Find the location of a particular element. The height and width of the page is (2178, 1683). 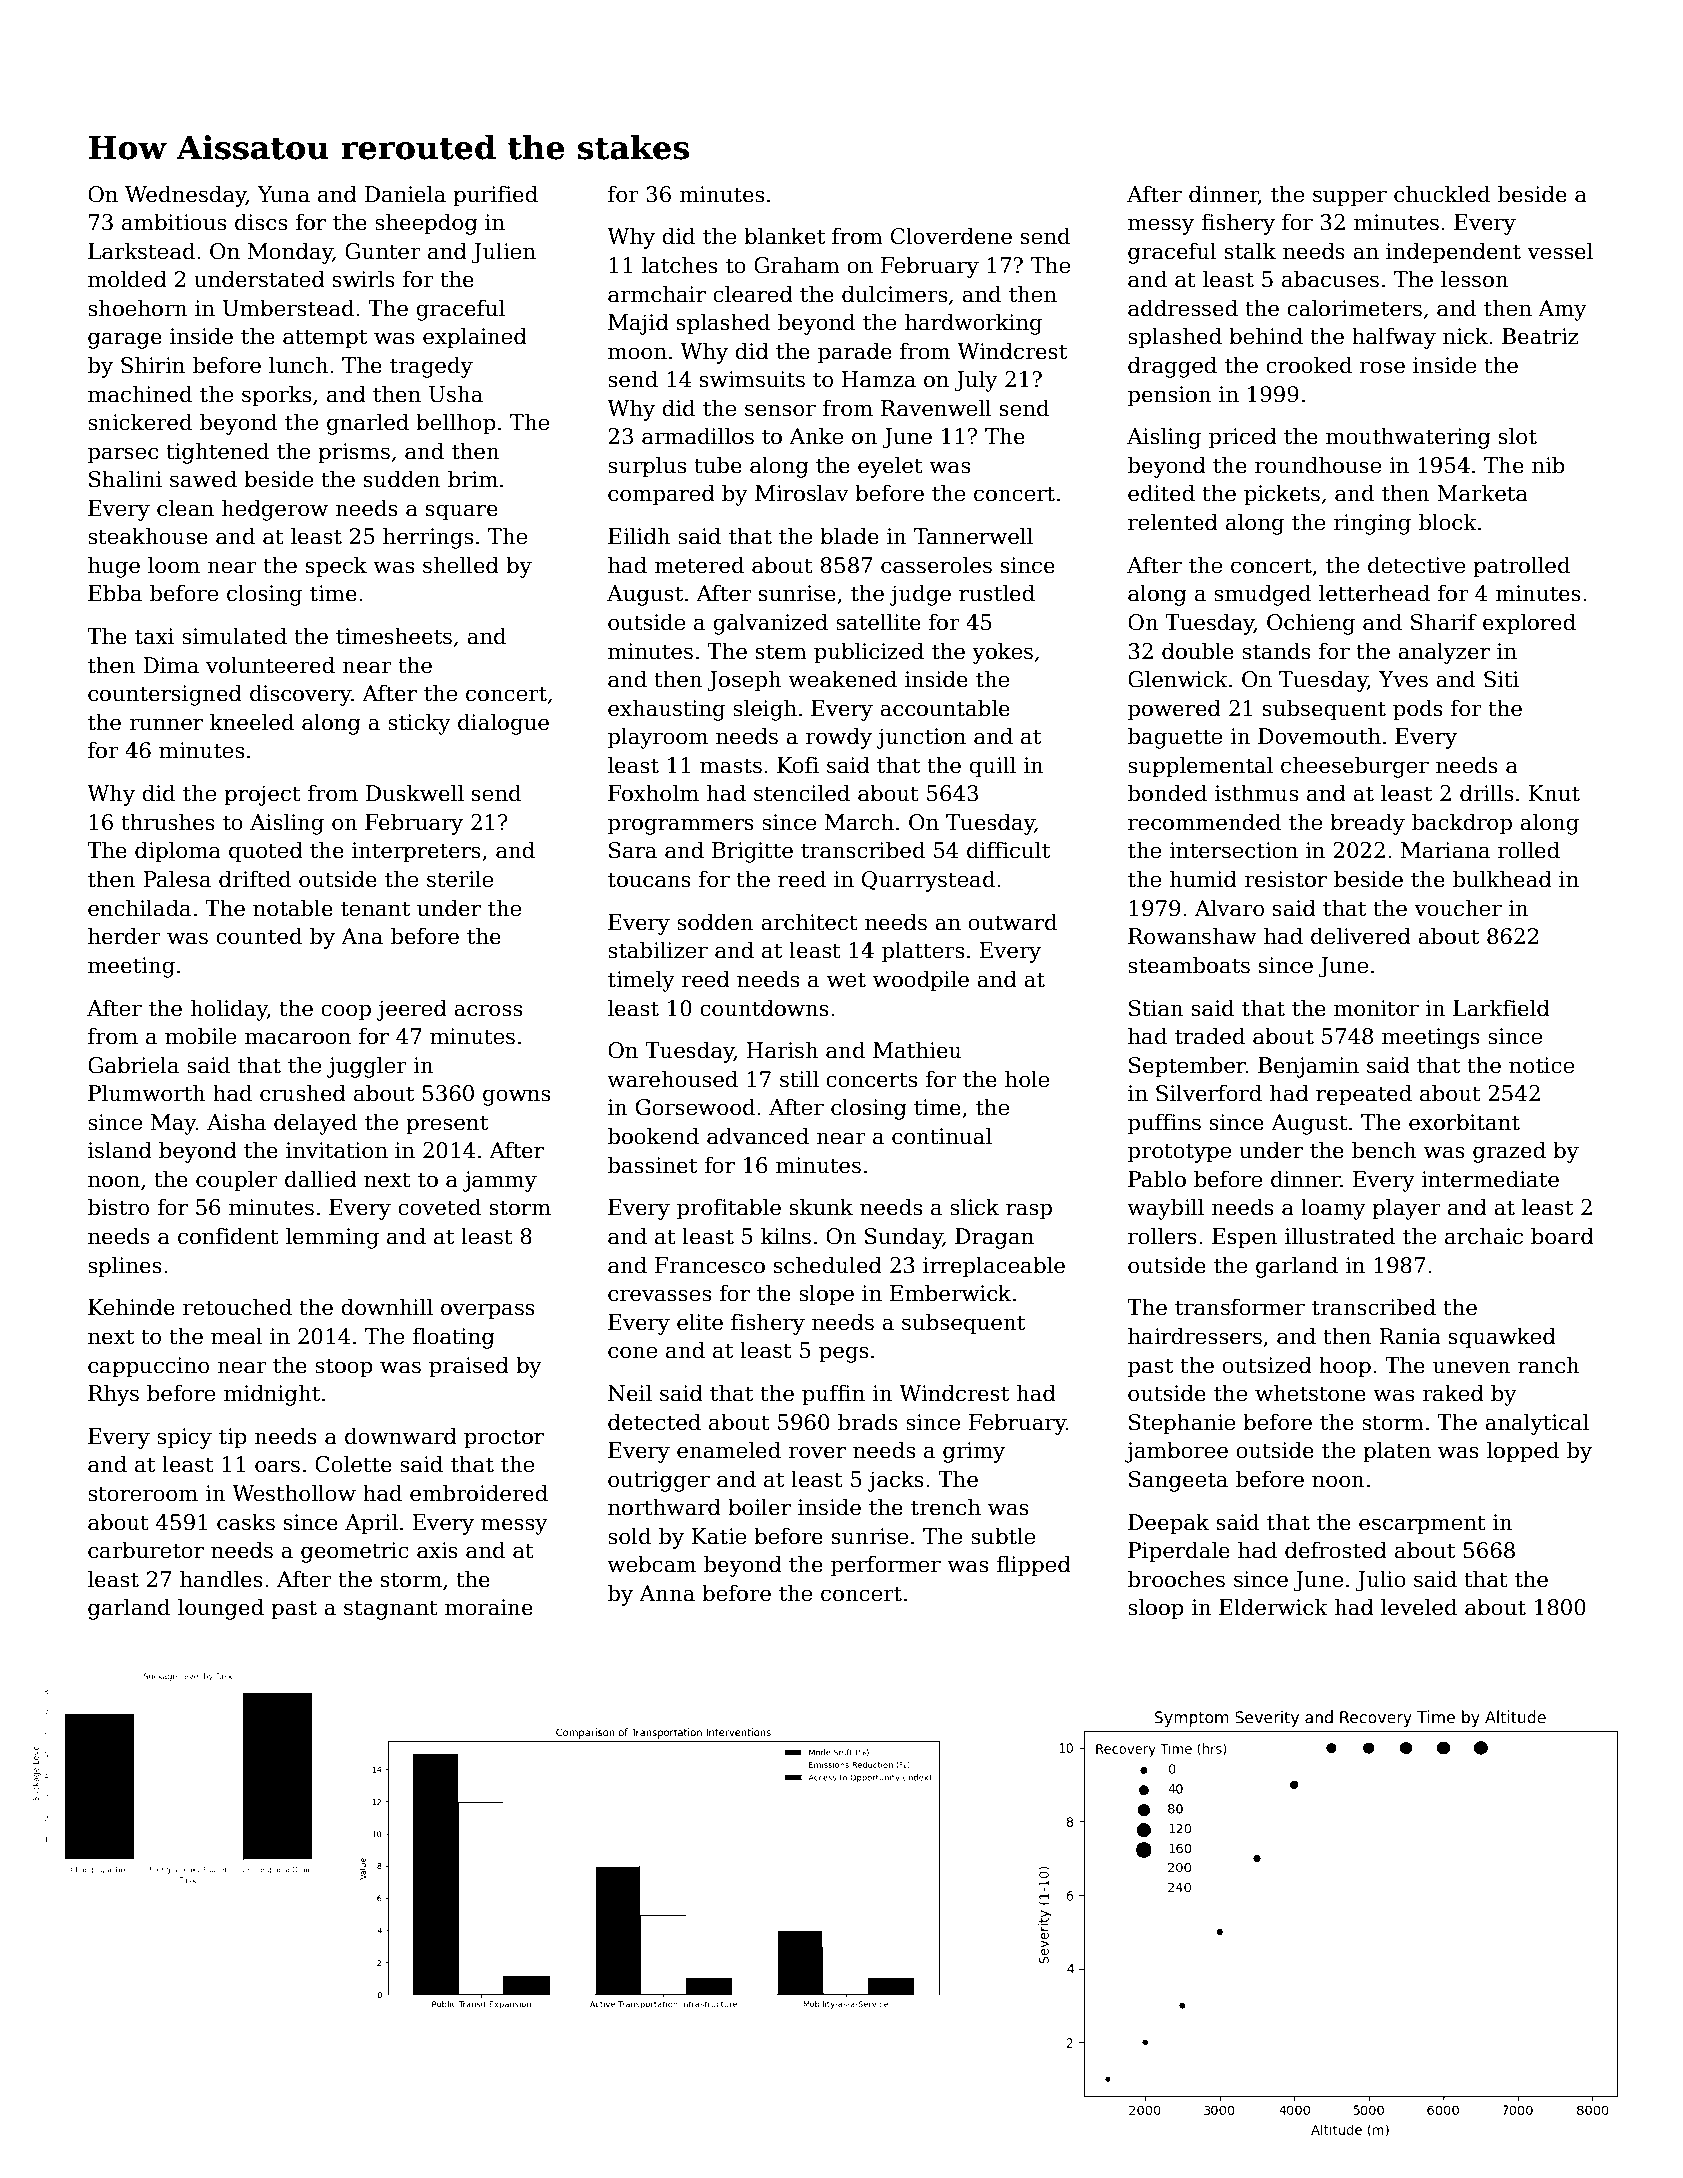

bistro is located at coordinates (118, 1207).
